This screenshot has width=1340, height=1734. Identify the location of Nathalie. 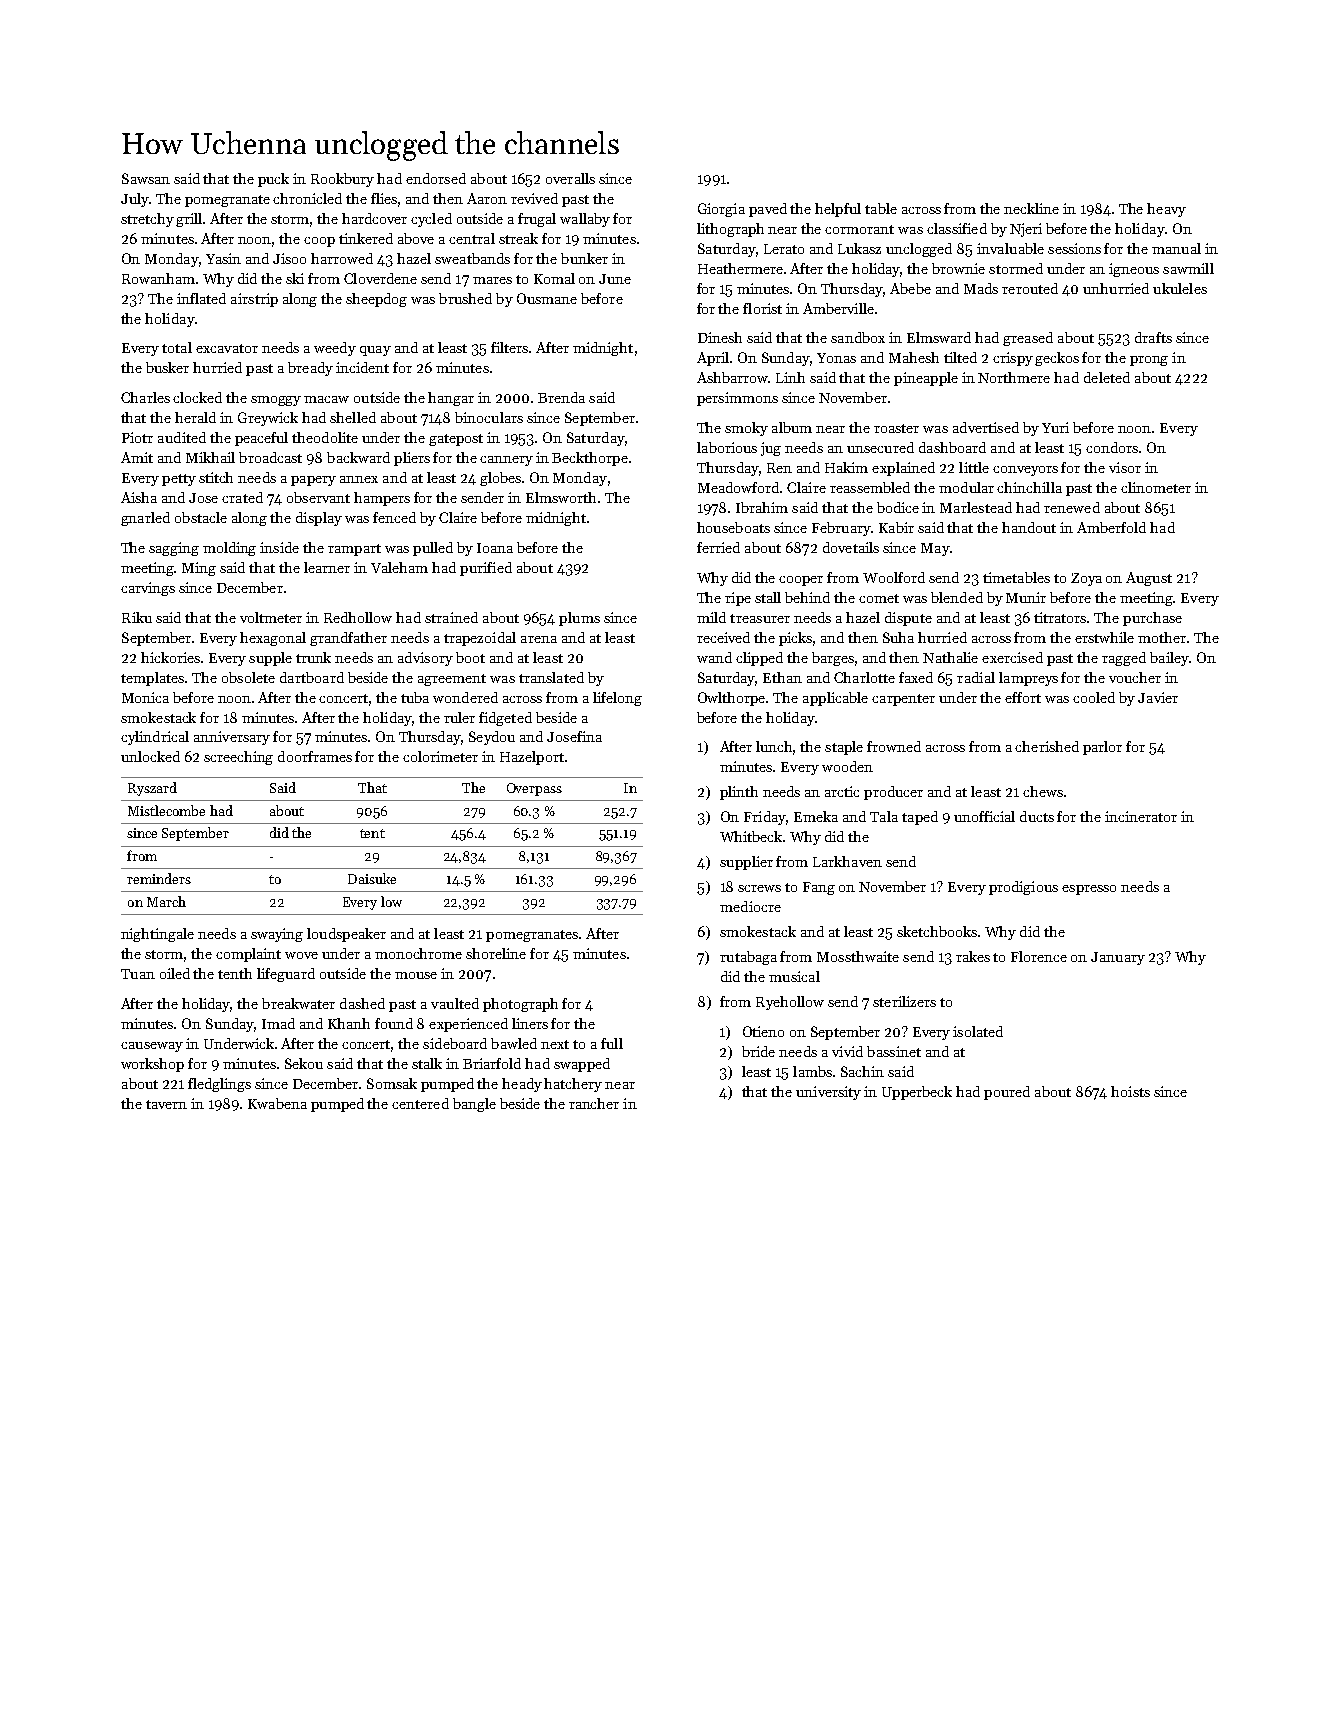
(950, 657).
